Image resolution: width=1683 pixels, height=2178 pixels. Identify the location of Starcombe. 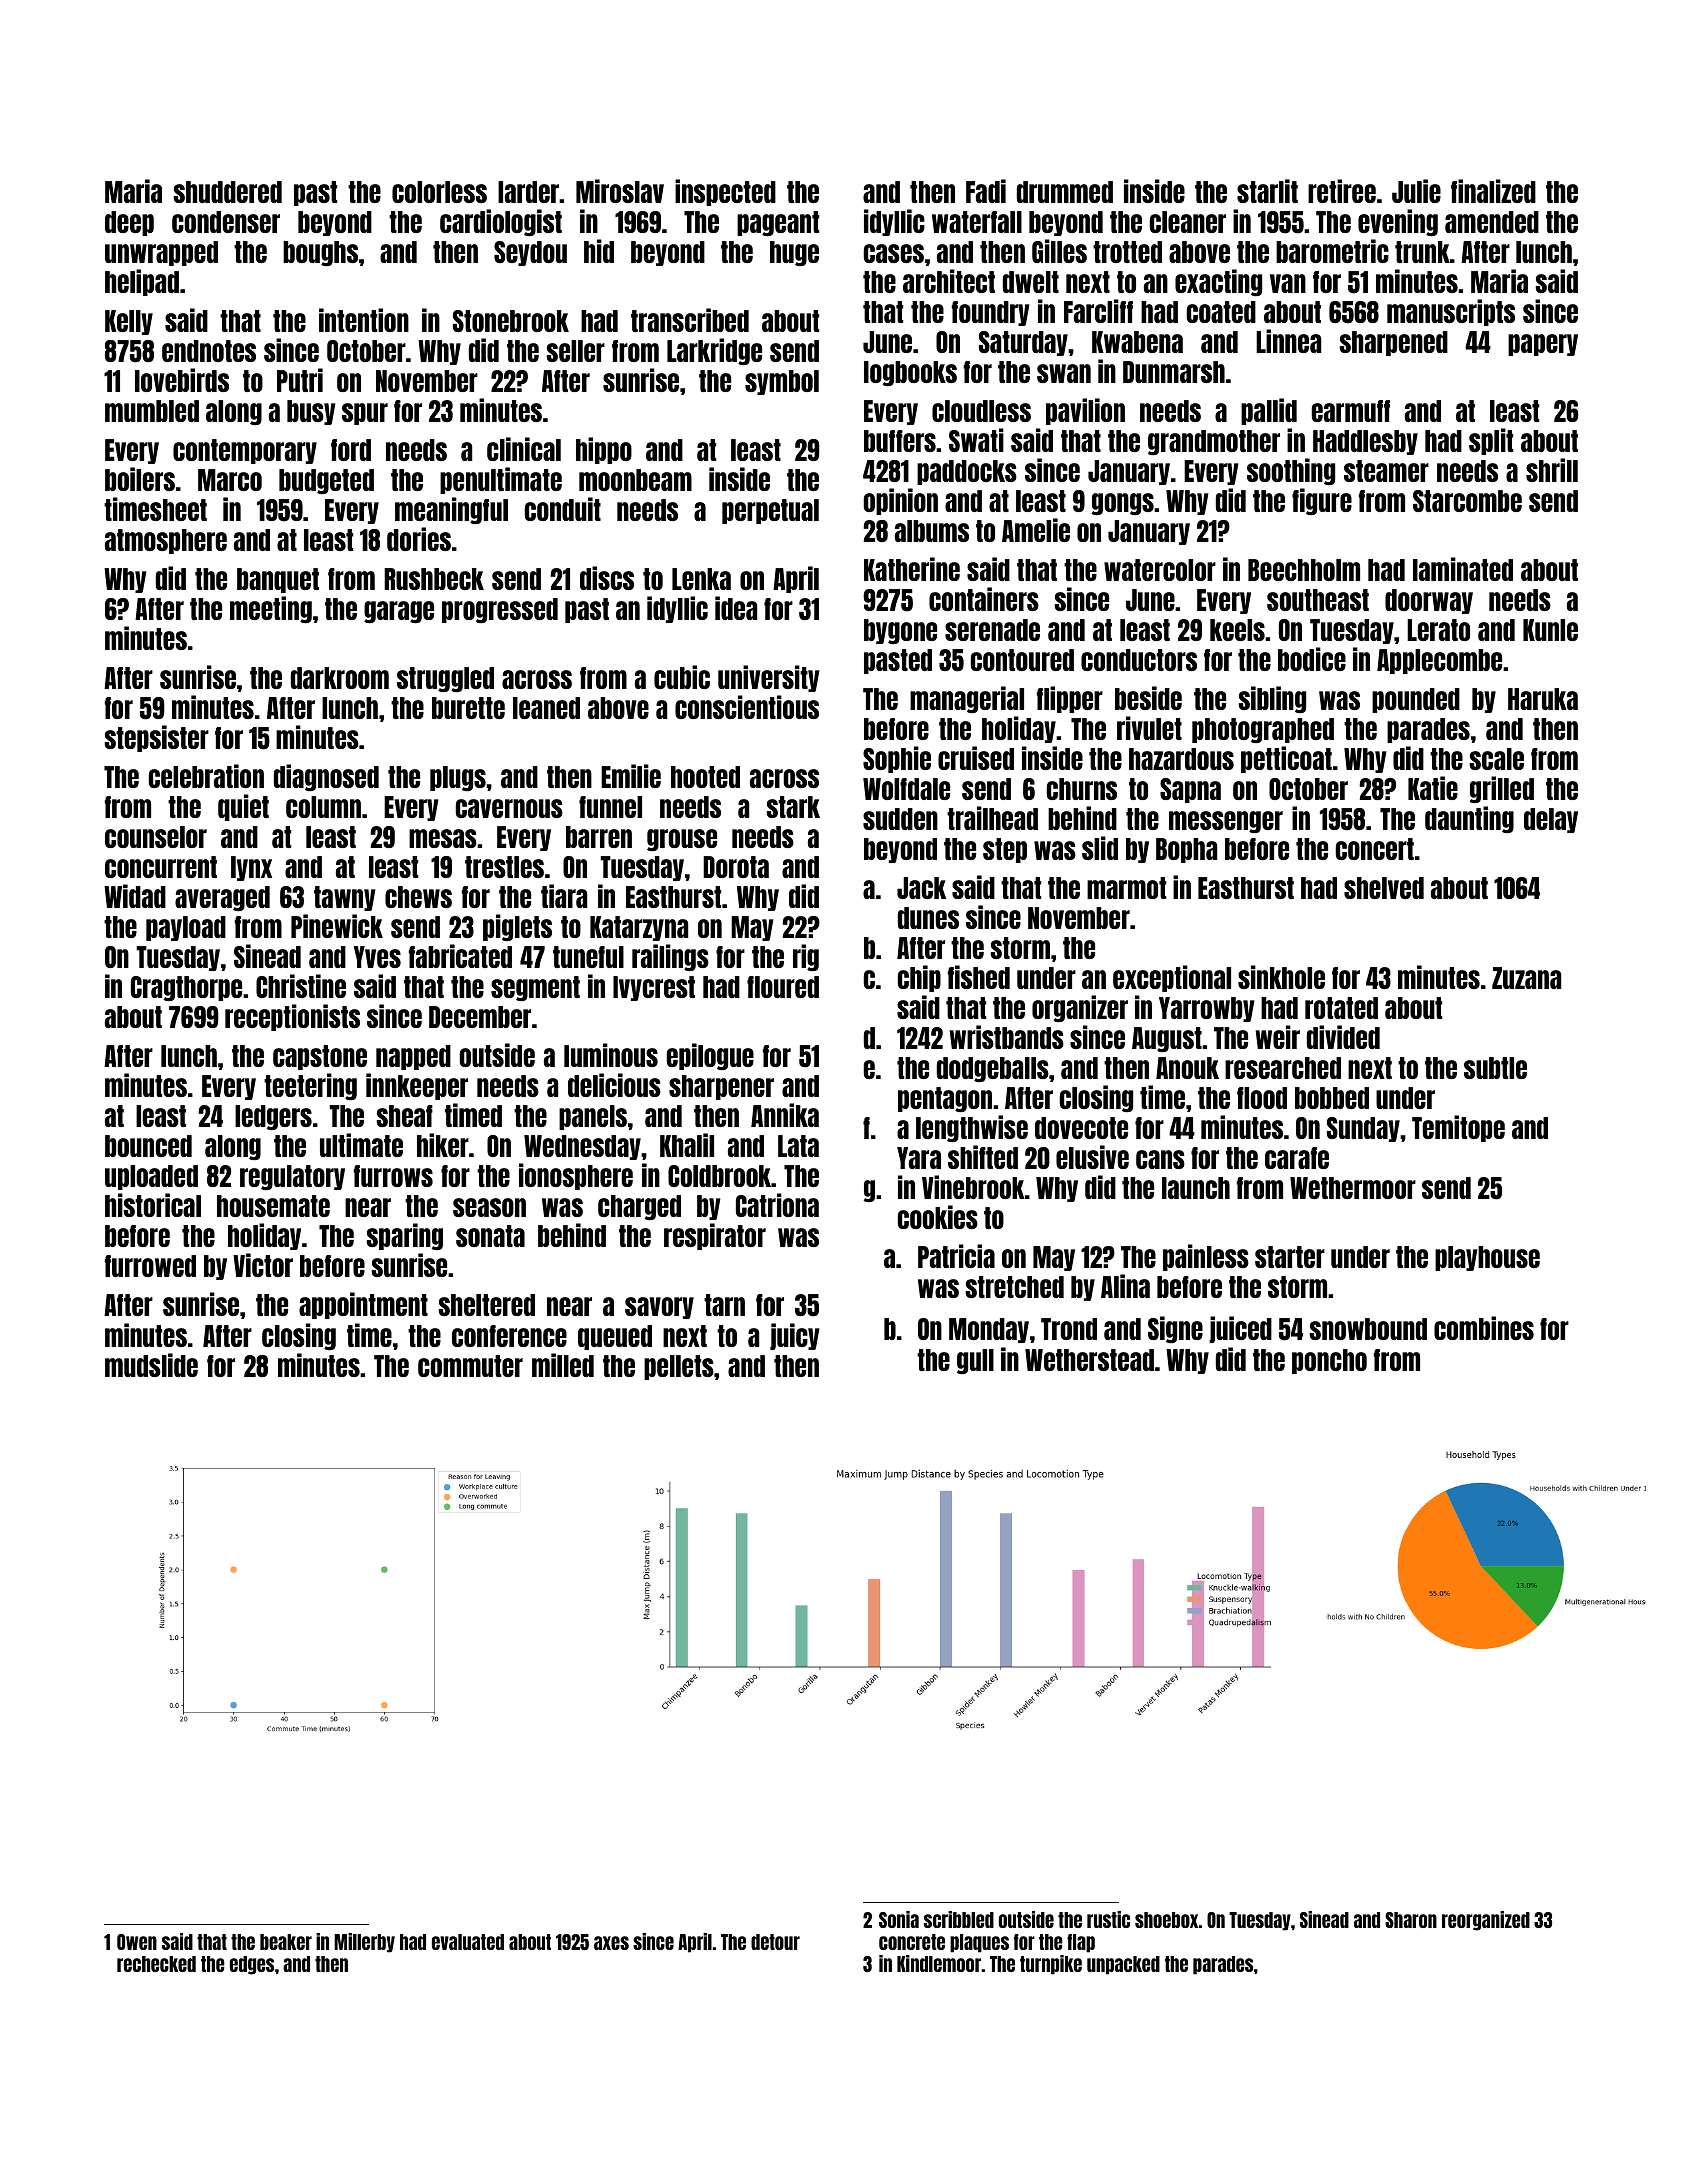
(1467, 501).
